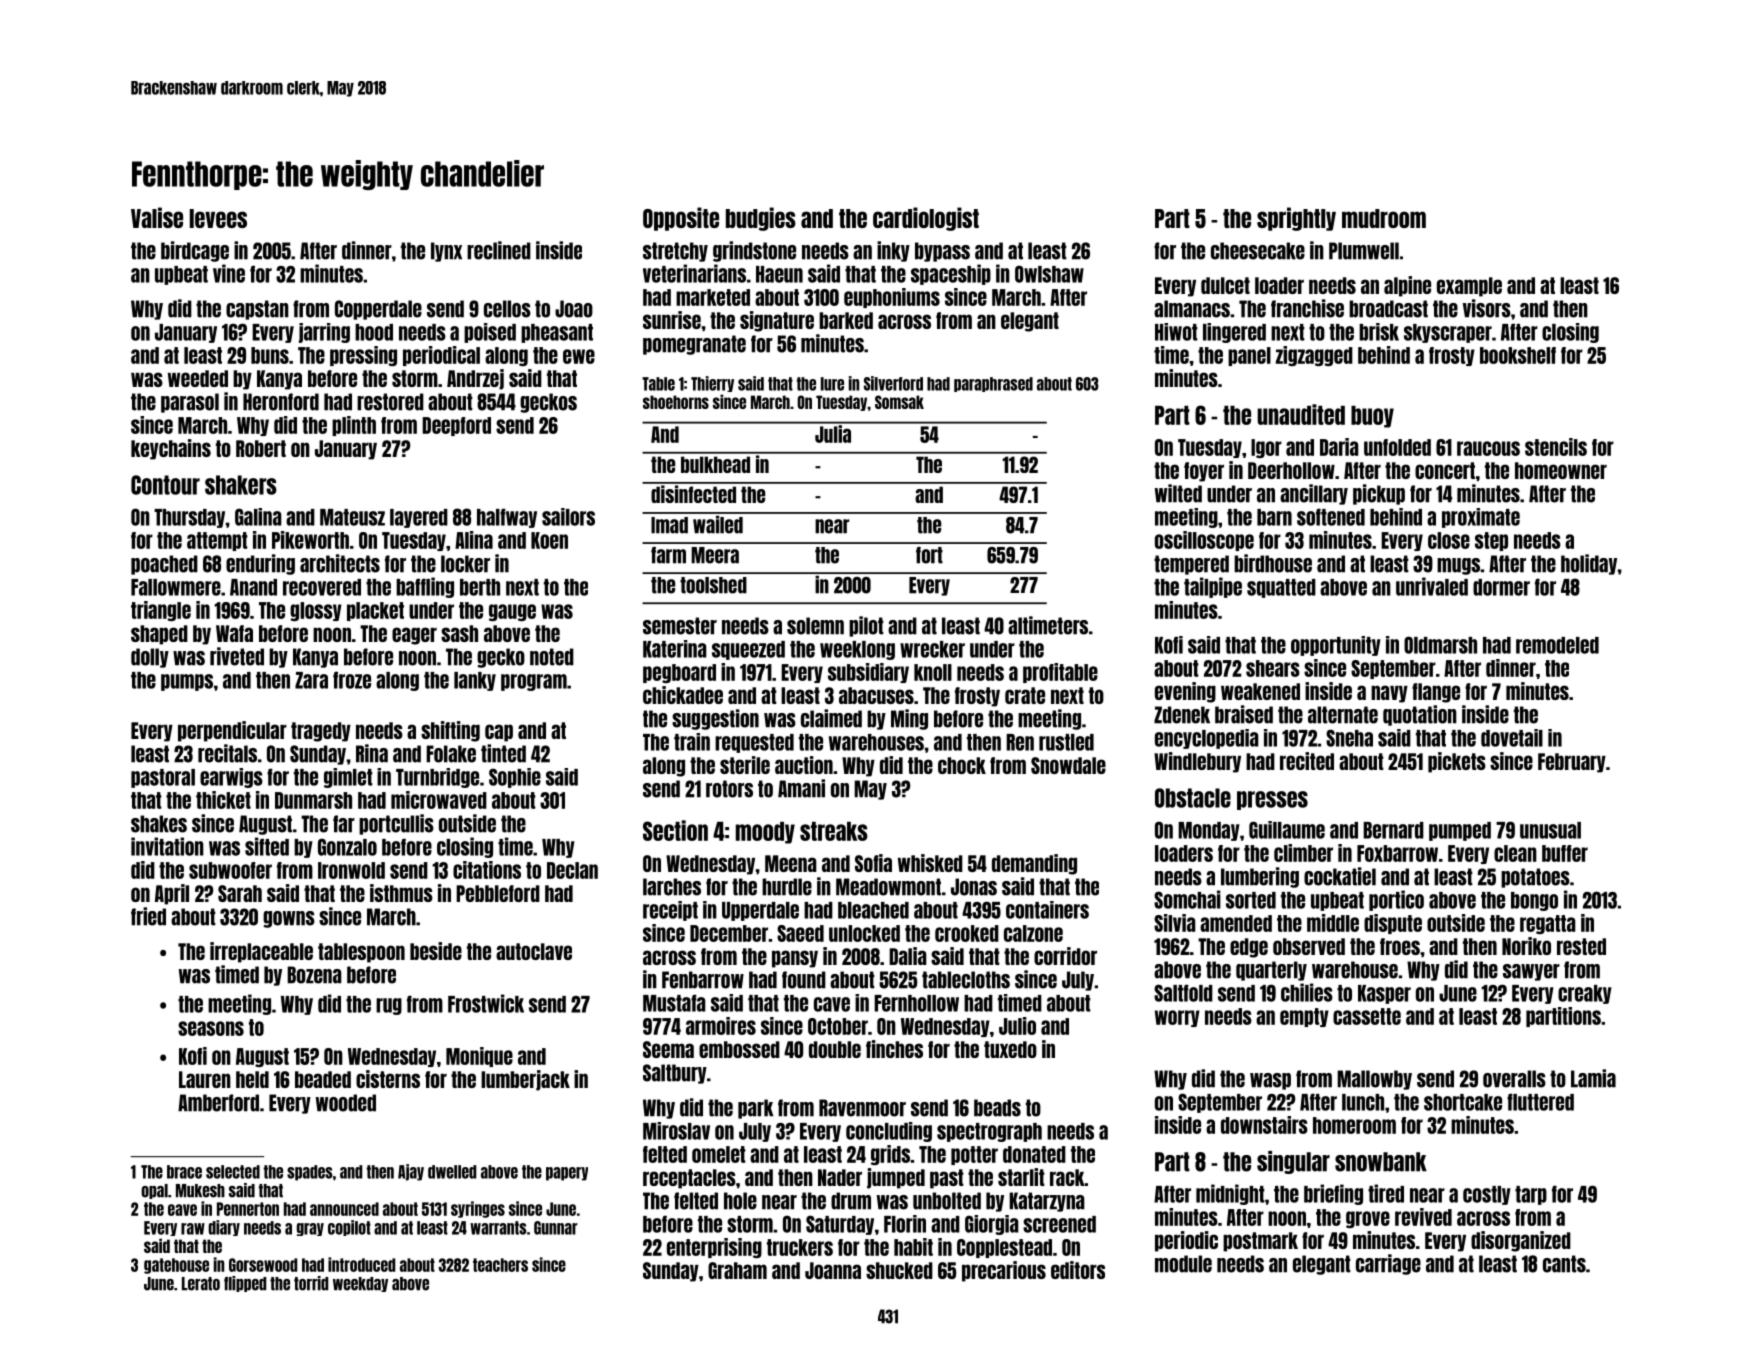 This page has height=1356, width=1755. I want to click on Lamia, so click(1593, 1078).
